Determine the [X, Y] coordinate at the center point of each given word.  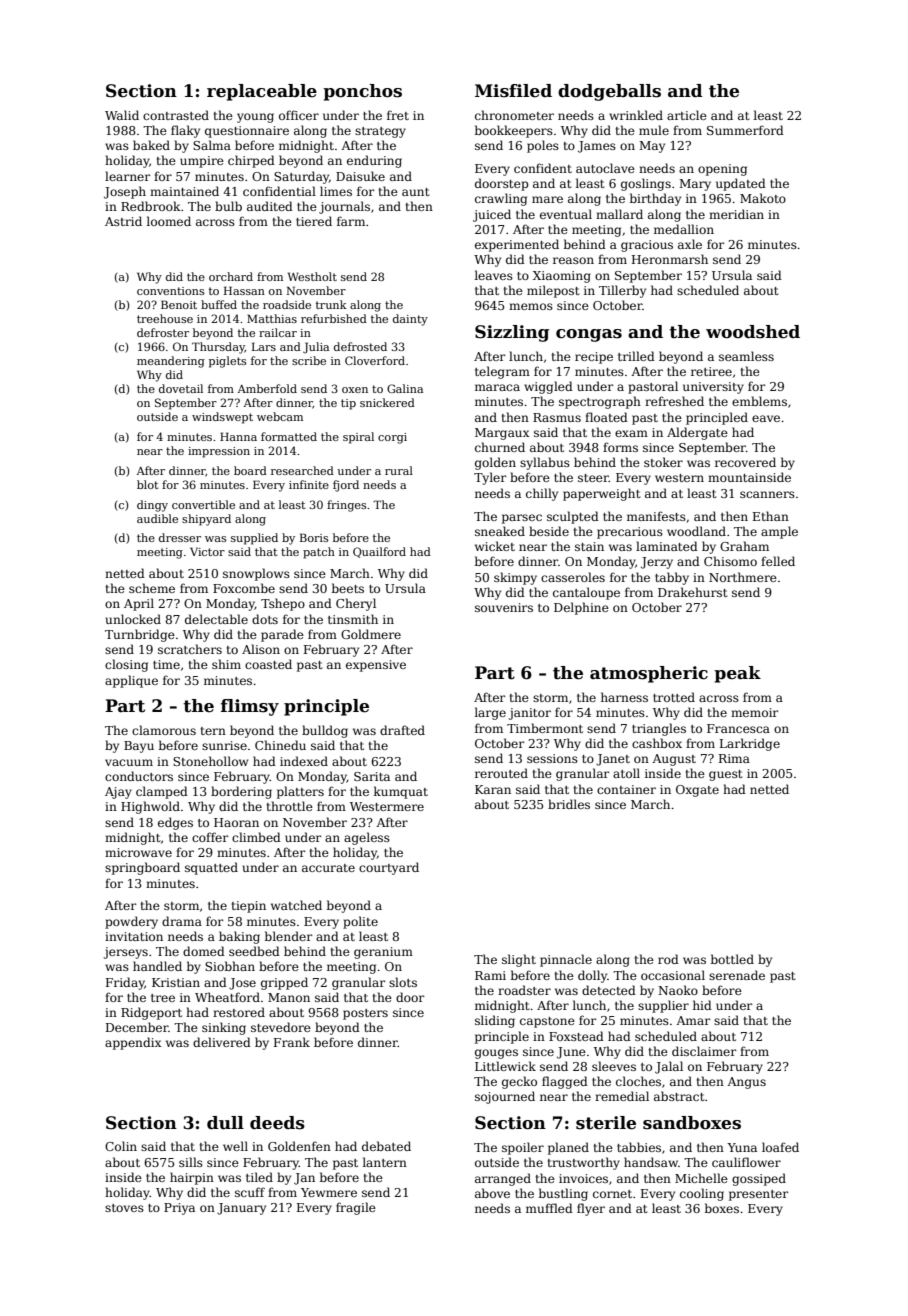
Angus [746, 1083]
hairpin [192, 1178]
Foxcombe [244, 588]
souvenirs [504, 607]
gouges [496, 1054]
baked [151, 145]
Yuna [742, 1147]
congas [589, 335]
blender [289, 936]
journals [344, 207]
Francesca [738, 728]
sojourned [505, 1097]
